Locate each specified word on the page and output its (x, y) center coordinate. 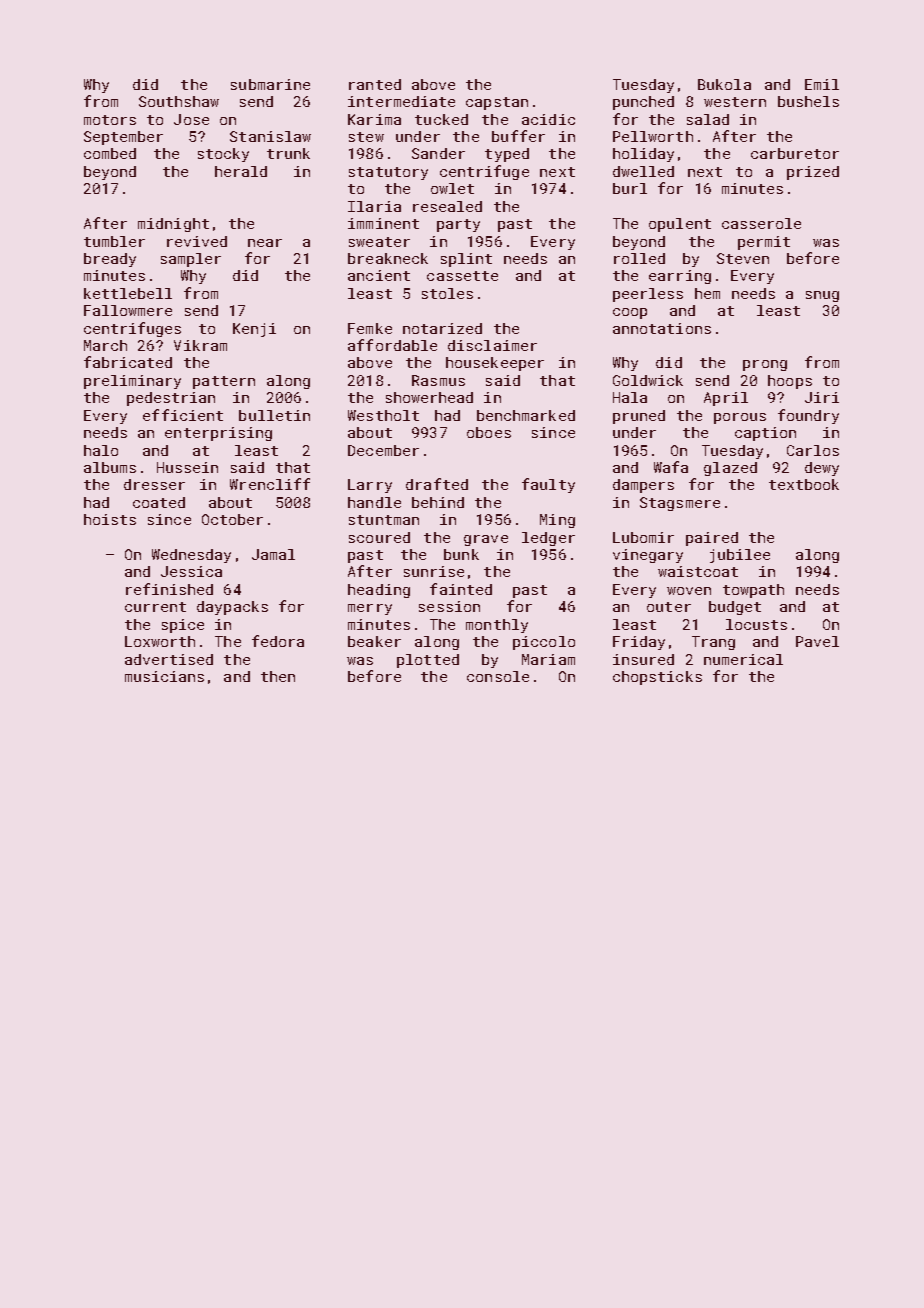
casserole (761, 223)
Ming (557, 521)
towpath (753, 591)
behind (438, 502)
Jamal (273, 554)
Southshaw (179, 101)
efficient (183, 415)
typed (507, 155)
